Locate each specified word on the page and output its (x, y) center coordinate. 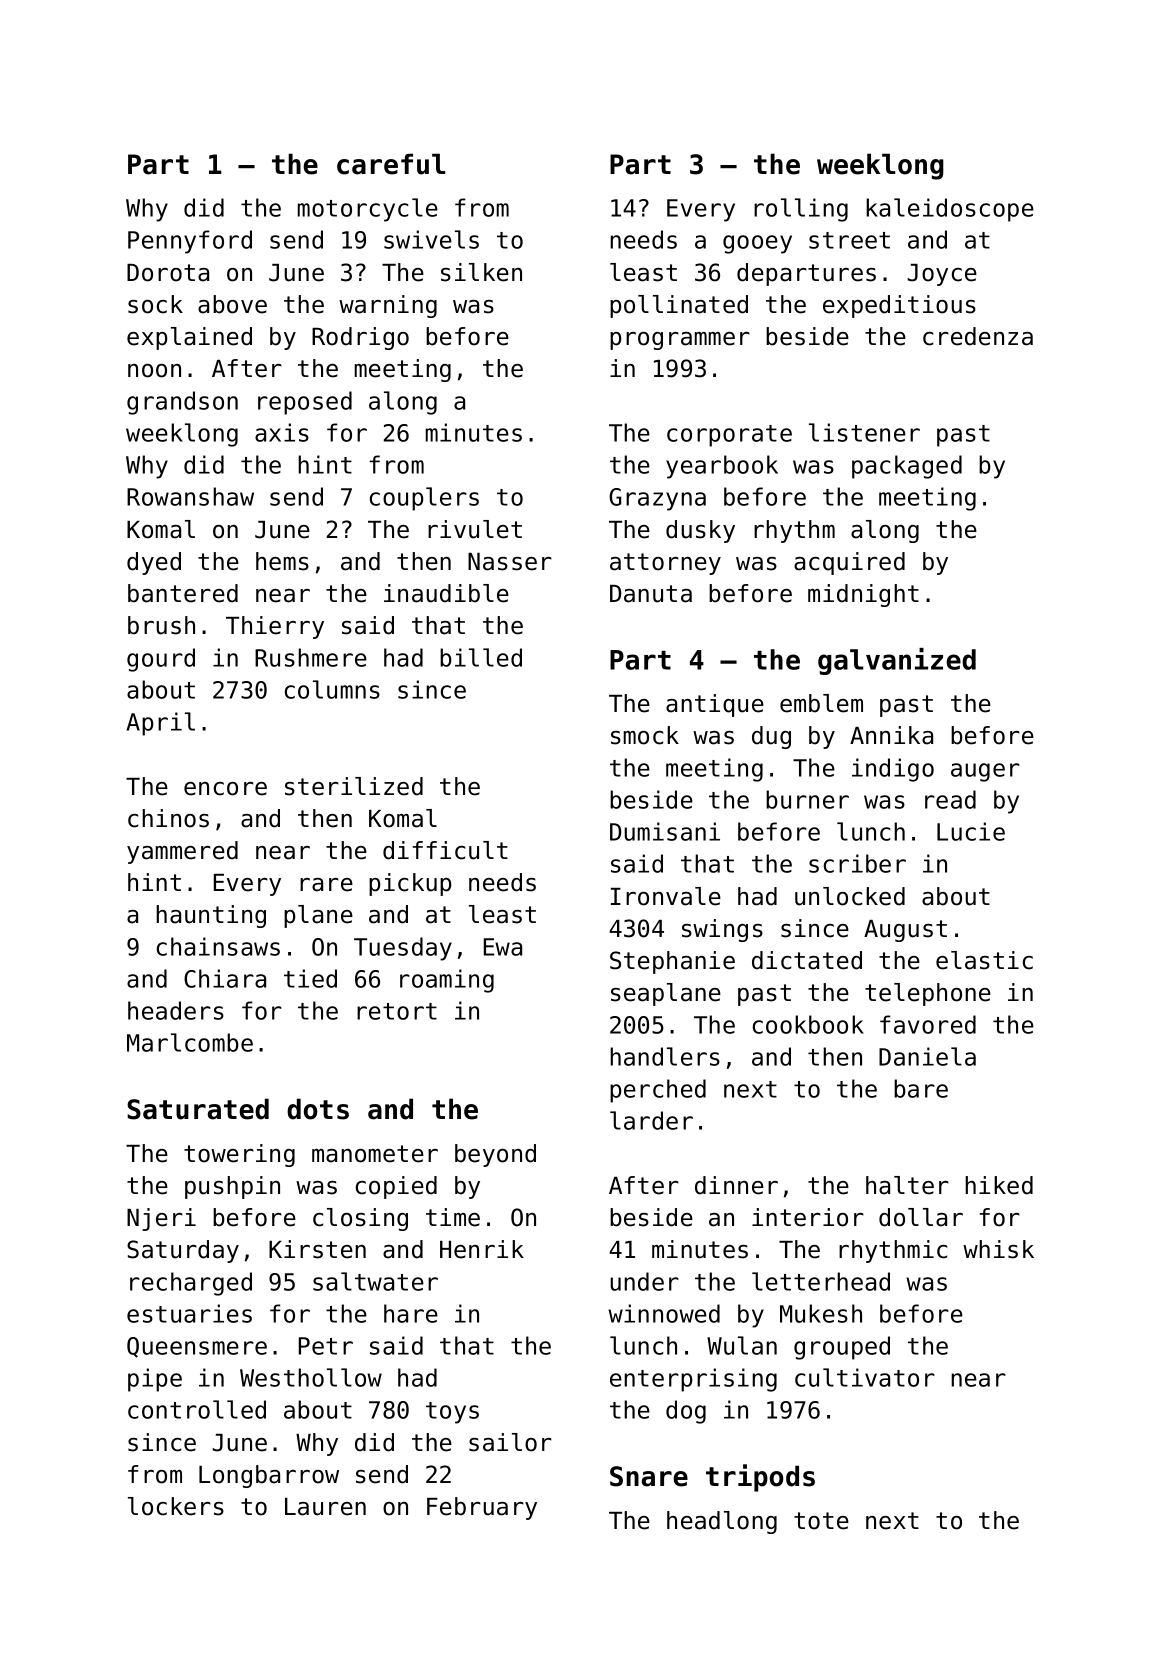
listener (864, 432)
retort (397, 1011)
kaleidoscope (950, 210)
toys (452, 1413)
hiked (999, 1185)
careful (391, 164)
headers (176, 1010)
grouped (842, 1348)
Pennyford (190, 242)
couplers (424, 499)
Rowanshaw (190, 496)
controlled (197, 1409)
